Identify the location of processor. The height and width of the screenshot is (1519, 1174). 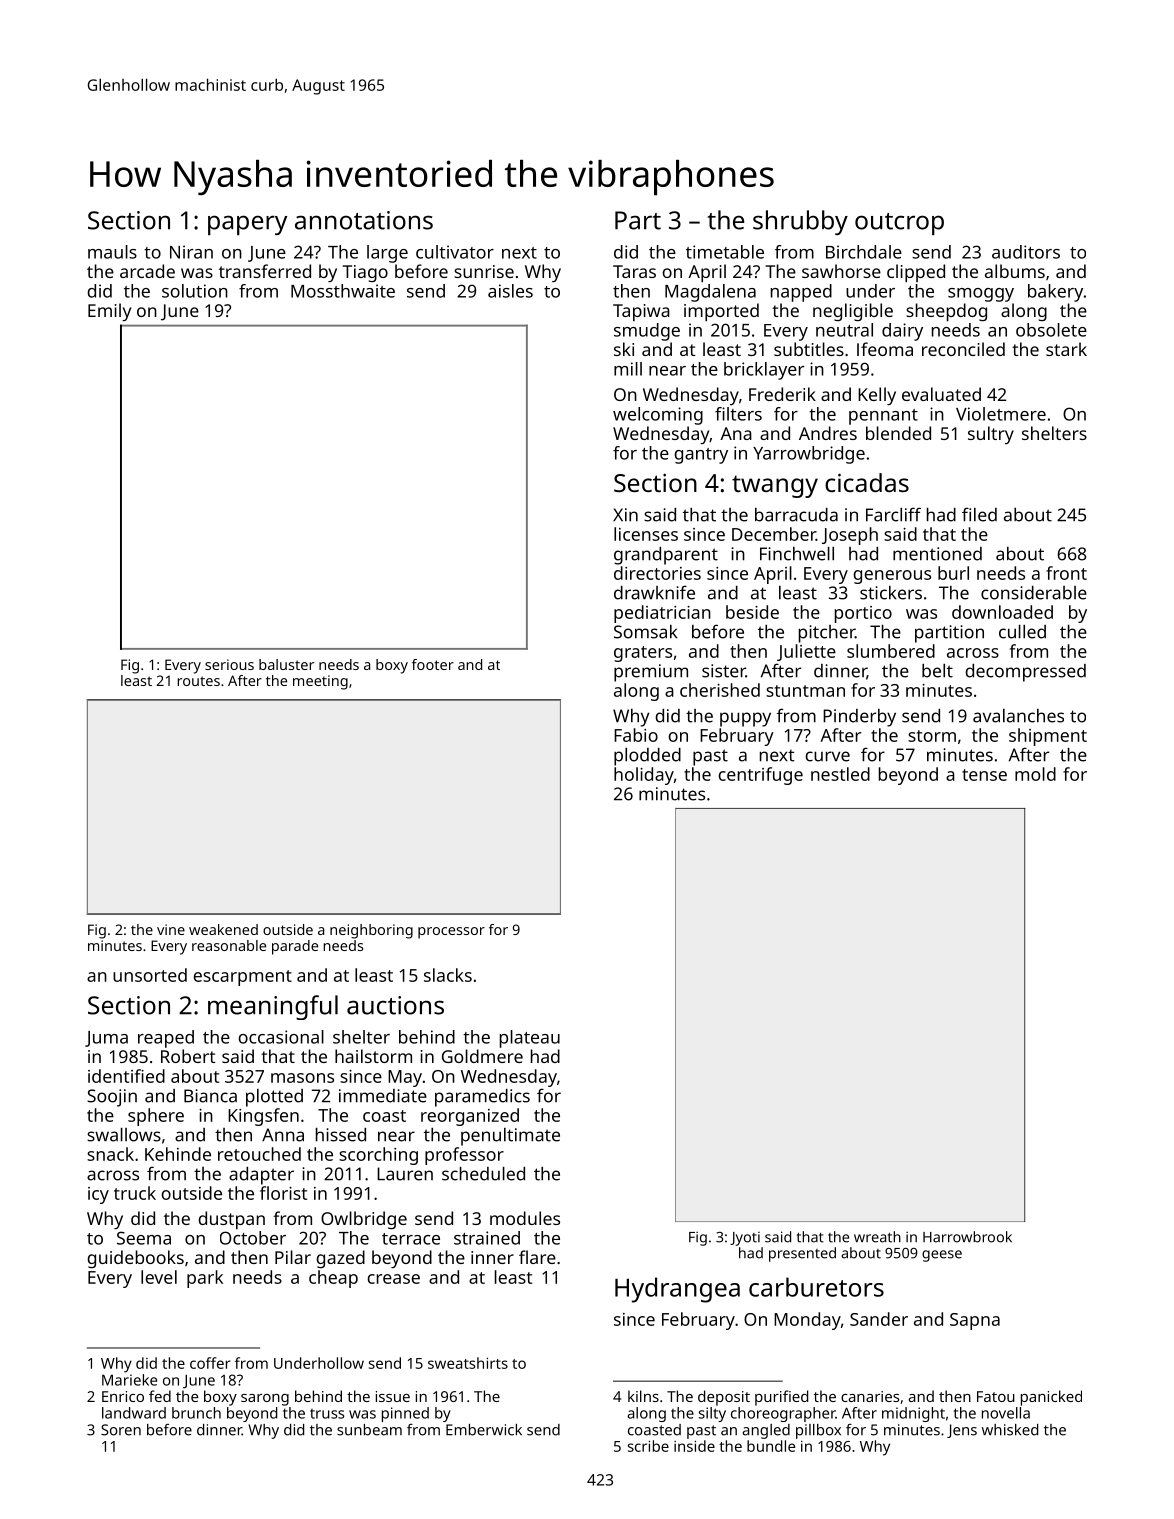
(451, 933).
